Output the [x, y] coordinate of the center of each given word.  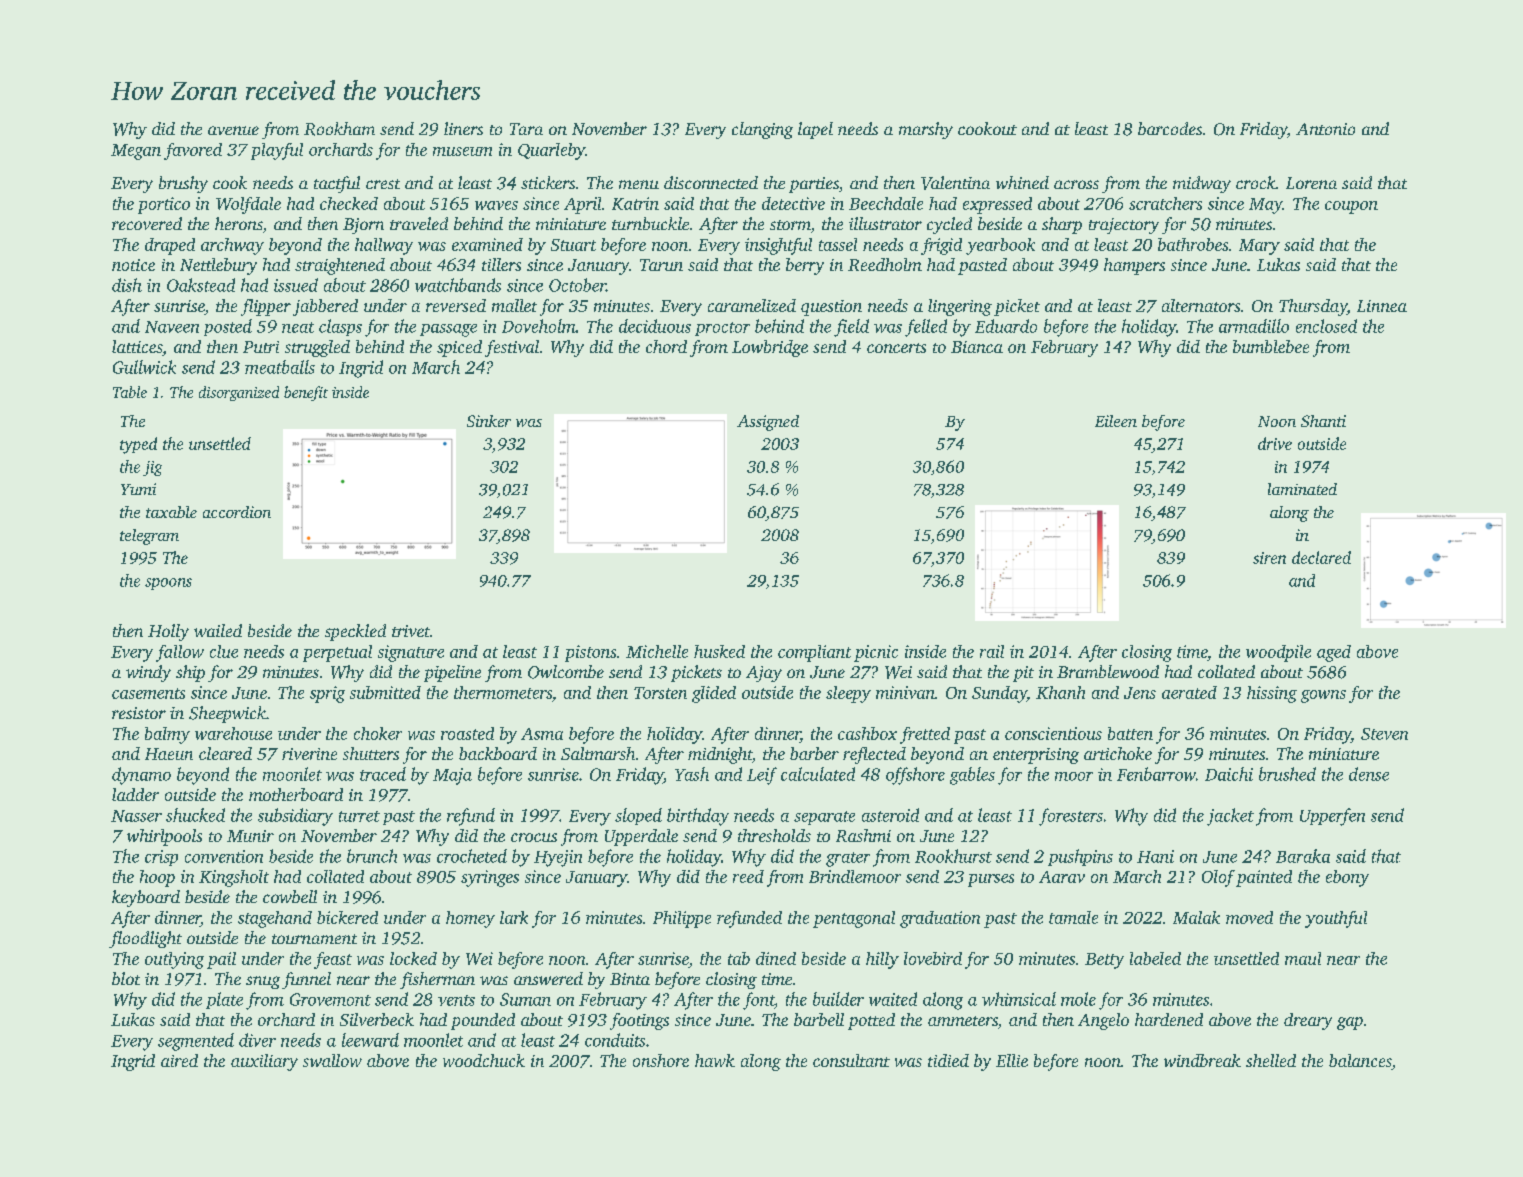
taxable [171, 512]
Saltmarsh [598, 753]
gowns [1323, 696]
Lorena [1311, 183]
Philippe [682, 919]
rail [992, 651]
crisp [161, 858]
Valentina [955, 183]
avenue [233, 130]
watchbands [458, 285]
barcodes [1170, 128]
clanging [762, 130]
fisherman [437, 980]
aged [1334, 653]
